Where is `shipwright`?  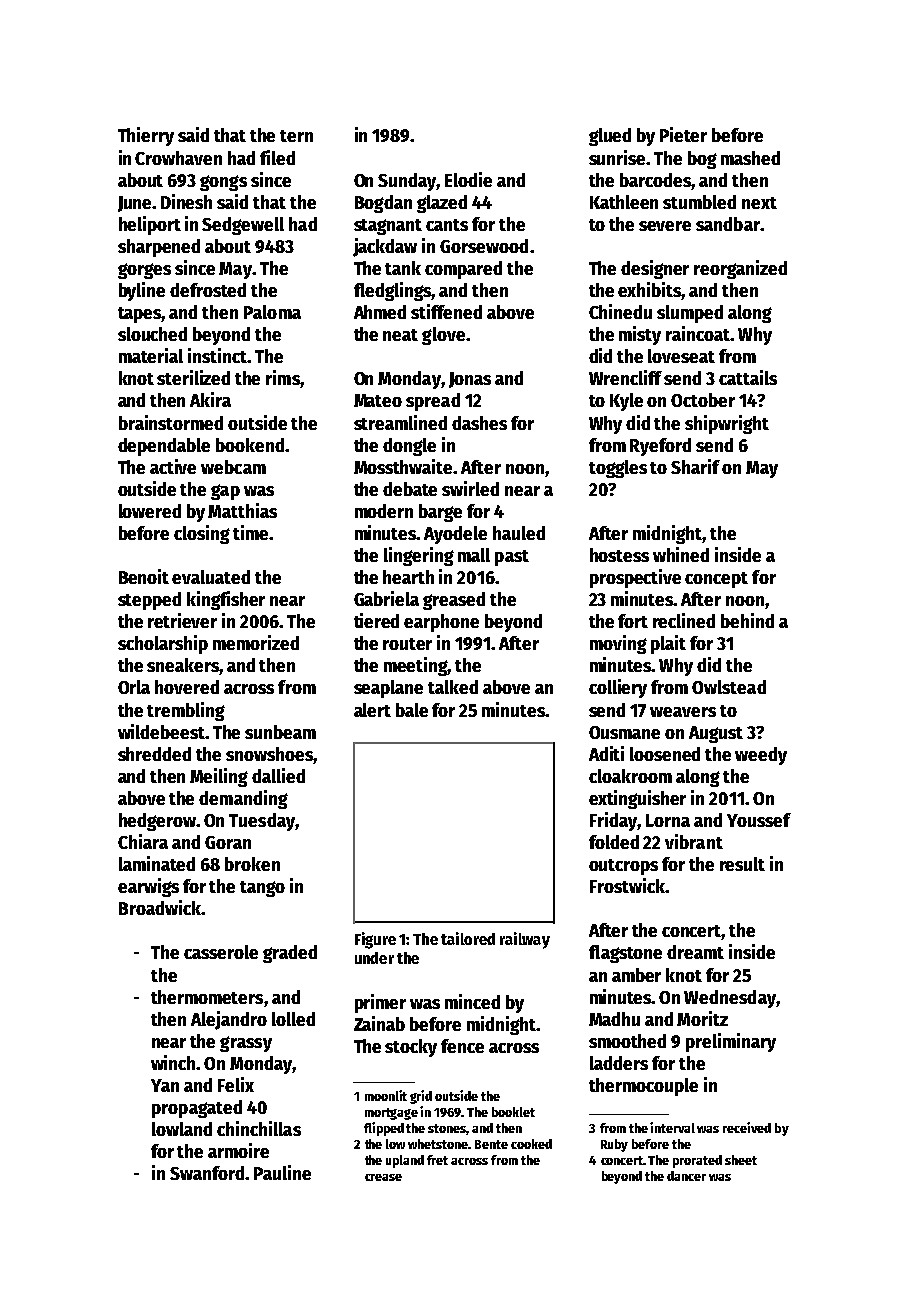 shipwright is located at coordinates (727, 424).
